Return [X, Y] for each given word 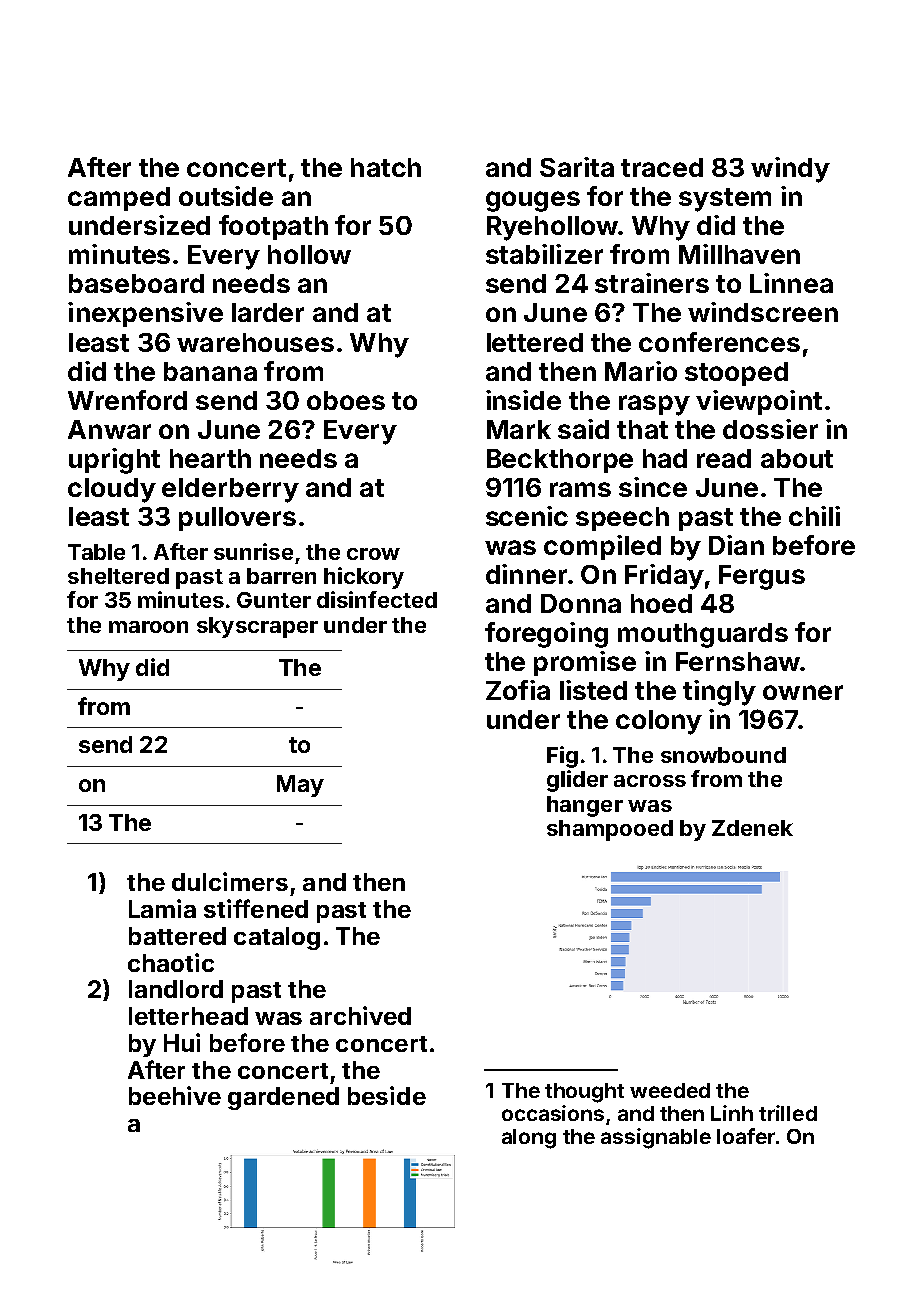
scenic [527, 516]
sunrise [253, 551]
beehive [175, 1095]
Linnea [791, 283]
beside [387, 1095]
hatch [386, 167]
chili [814, 516]
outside [226, 196]
